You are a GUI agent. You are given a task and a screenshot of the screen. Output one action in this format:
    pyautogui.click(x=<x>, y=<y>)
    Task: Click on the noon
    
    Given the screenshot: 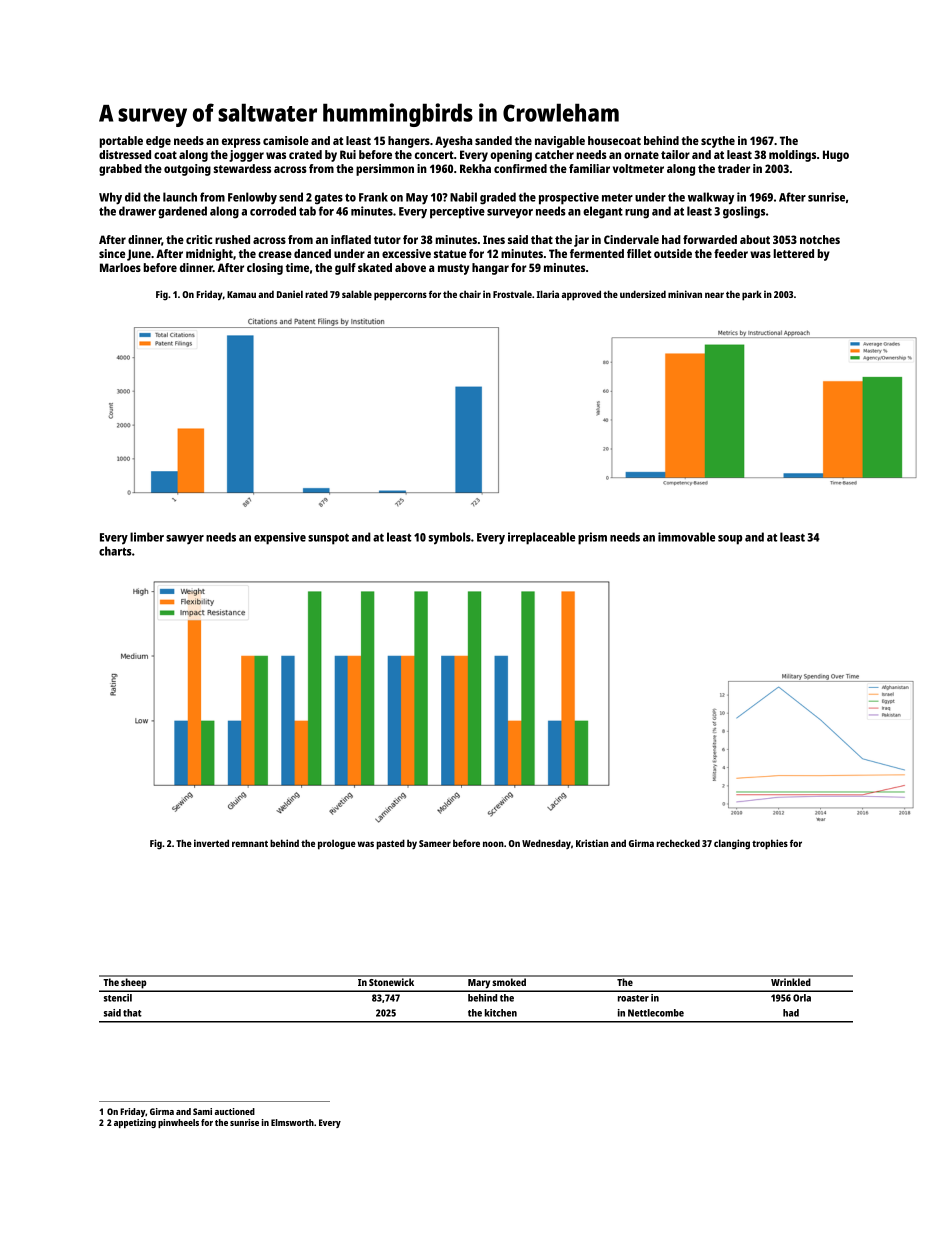 What is the action you would take?
    pyautogui.click(x=493, y=844)
